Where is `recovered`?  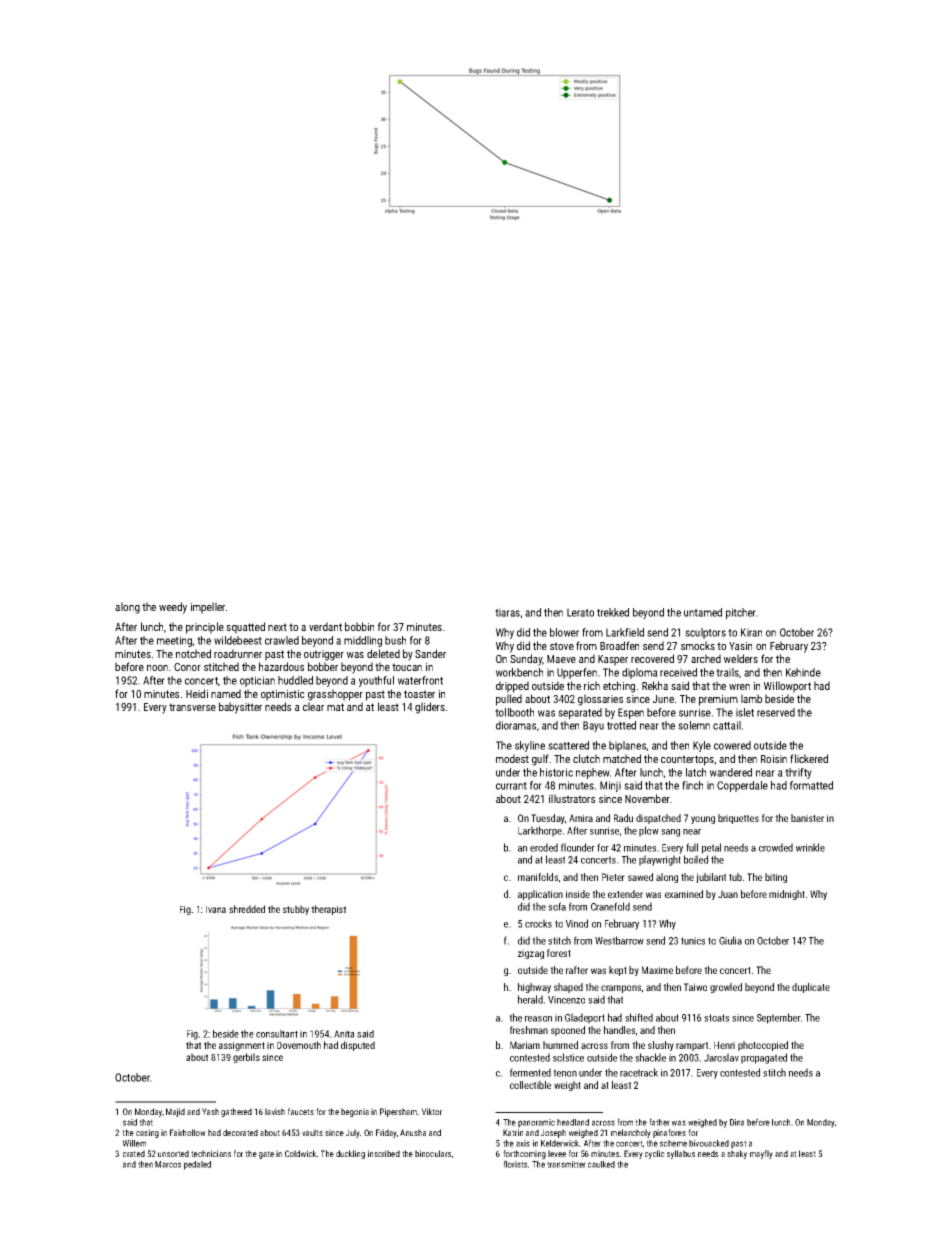 recovered is located at coordinates (652, 658).
